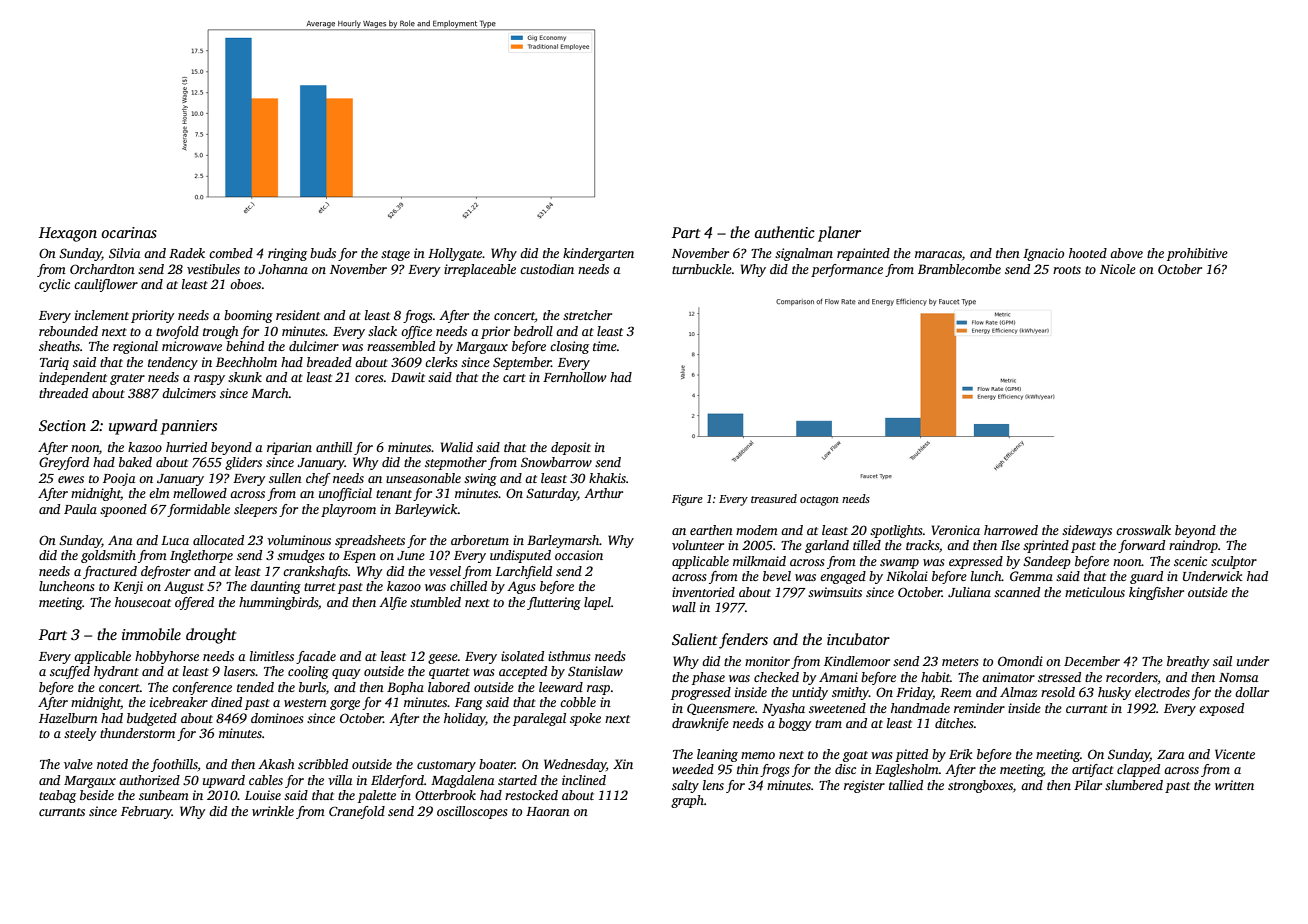 The height and width of the image is (924, 1308). I want to click on swing, so click(480, 479).
